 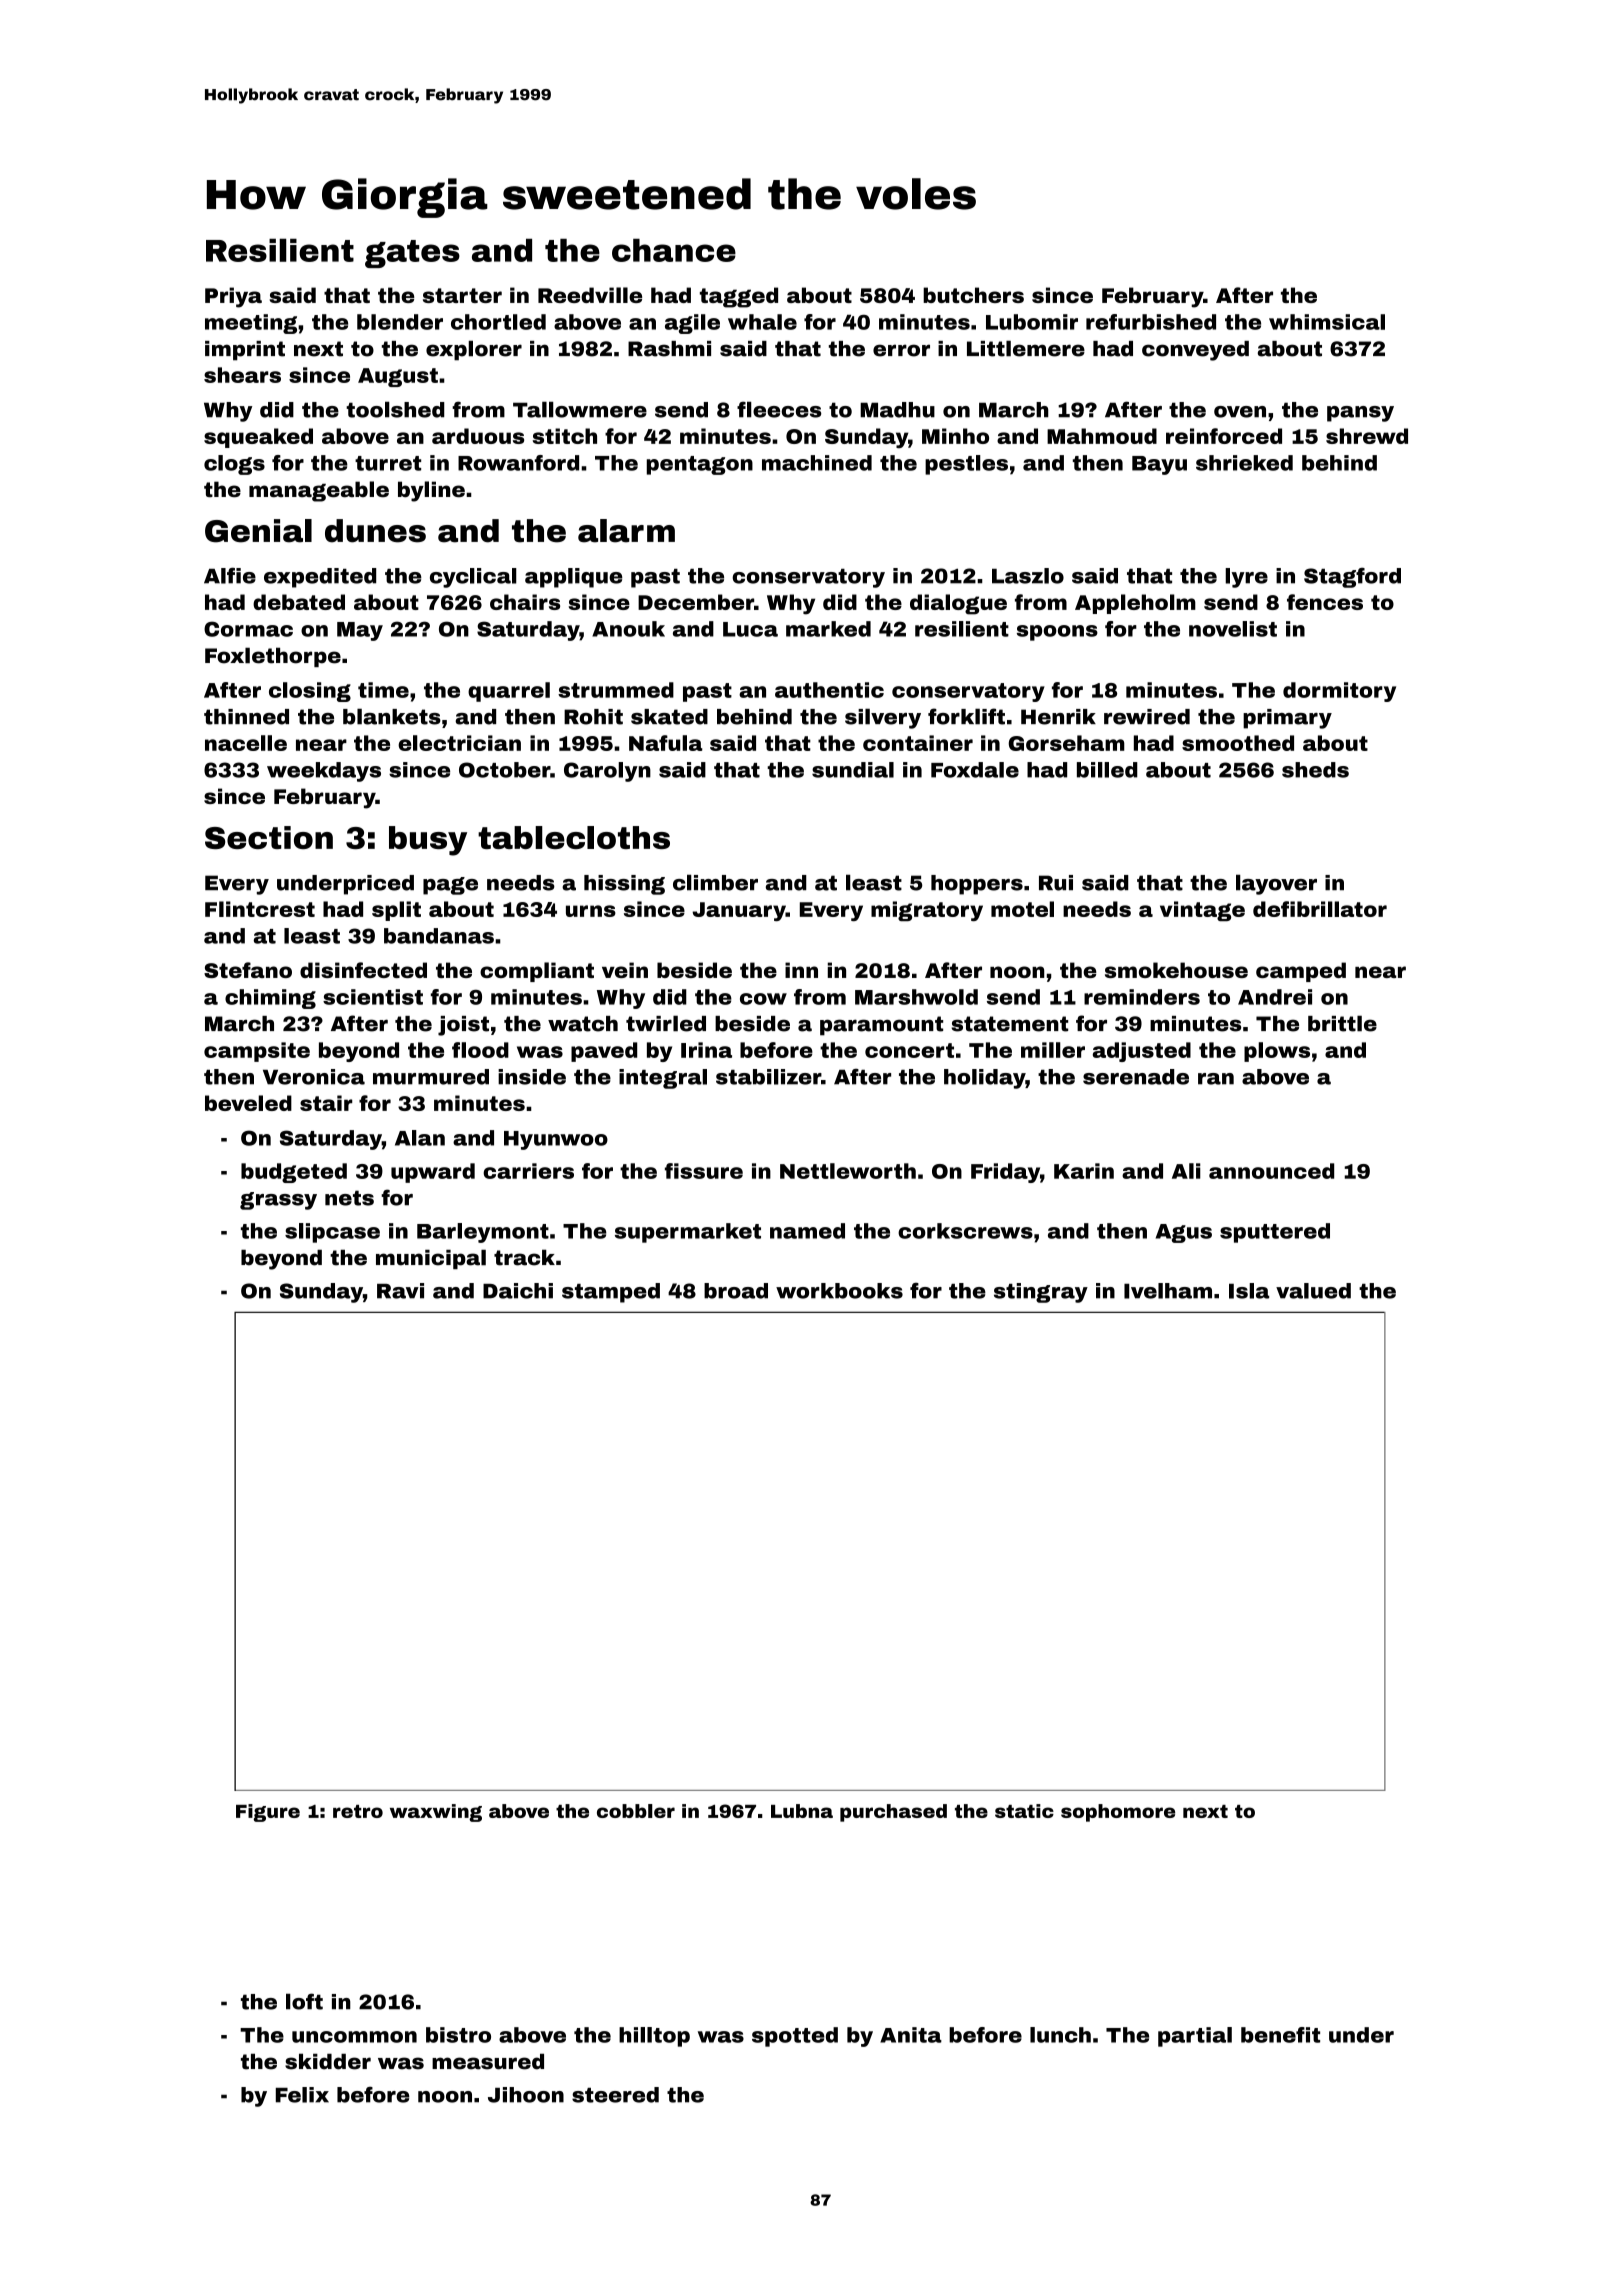 I want to click on waxwing, so click(x=436, y=1813).
